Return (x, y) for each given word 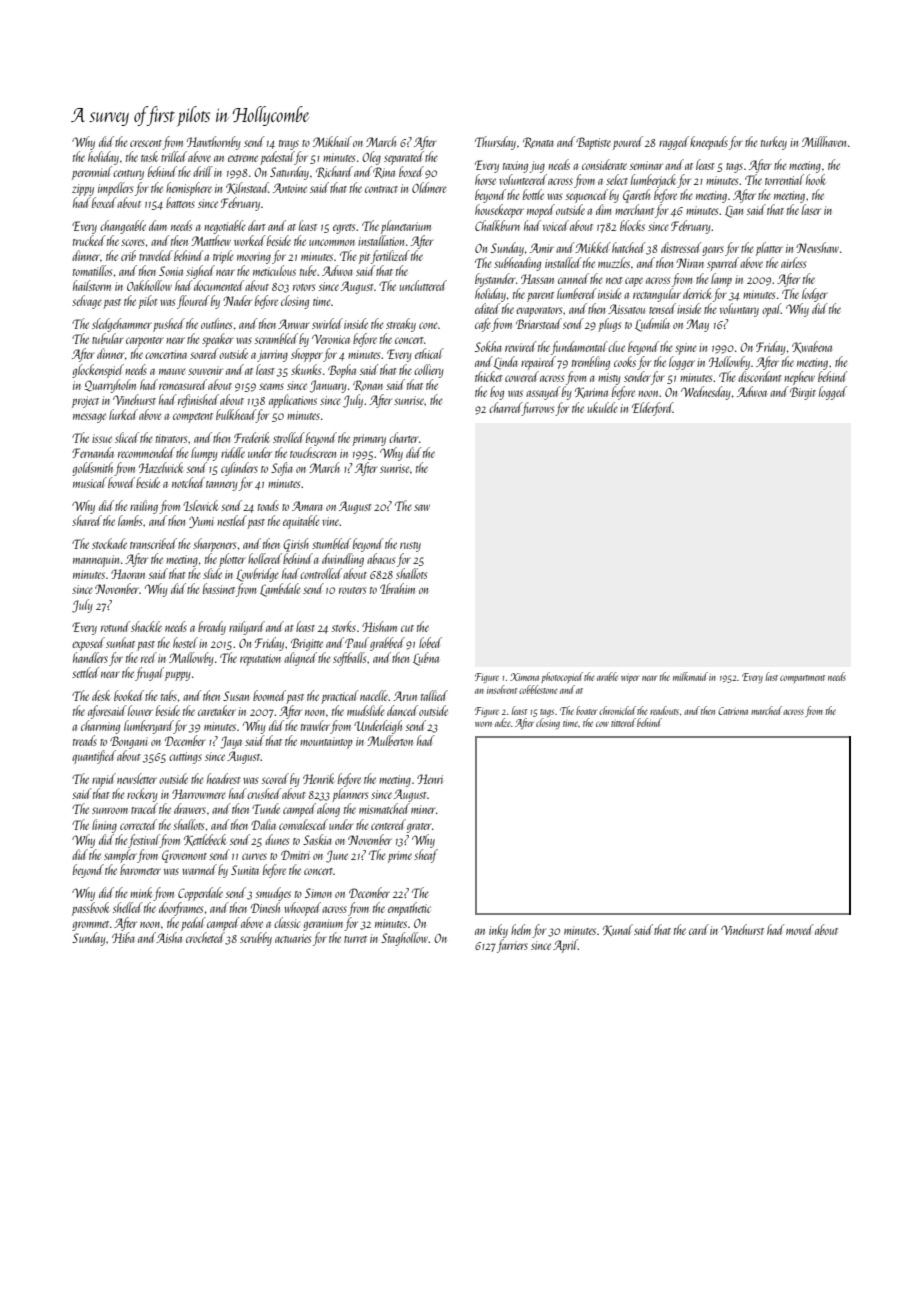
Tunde (266, 808)
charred (505, 407)
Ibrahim (397, 588)
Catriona (733, 711)
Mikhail (332, 141)
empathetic (409, 909)
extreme (243, 158)
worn (483, 724)
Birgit (803, 393)
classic (287, 922)
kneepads (709, 143)
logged (833, 393)
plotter (232, 560)
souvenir (205, 370)
